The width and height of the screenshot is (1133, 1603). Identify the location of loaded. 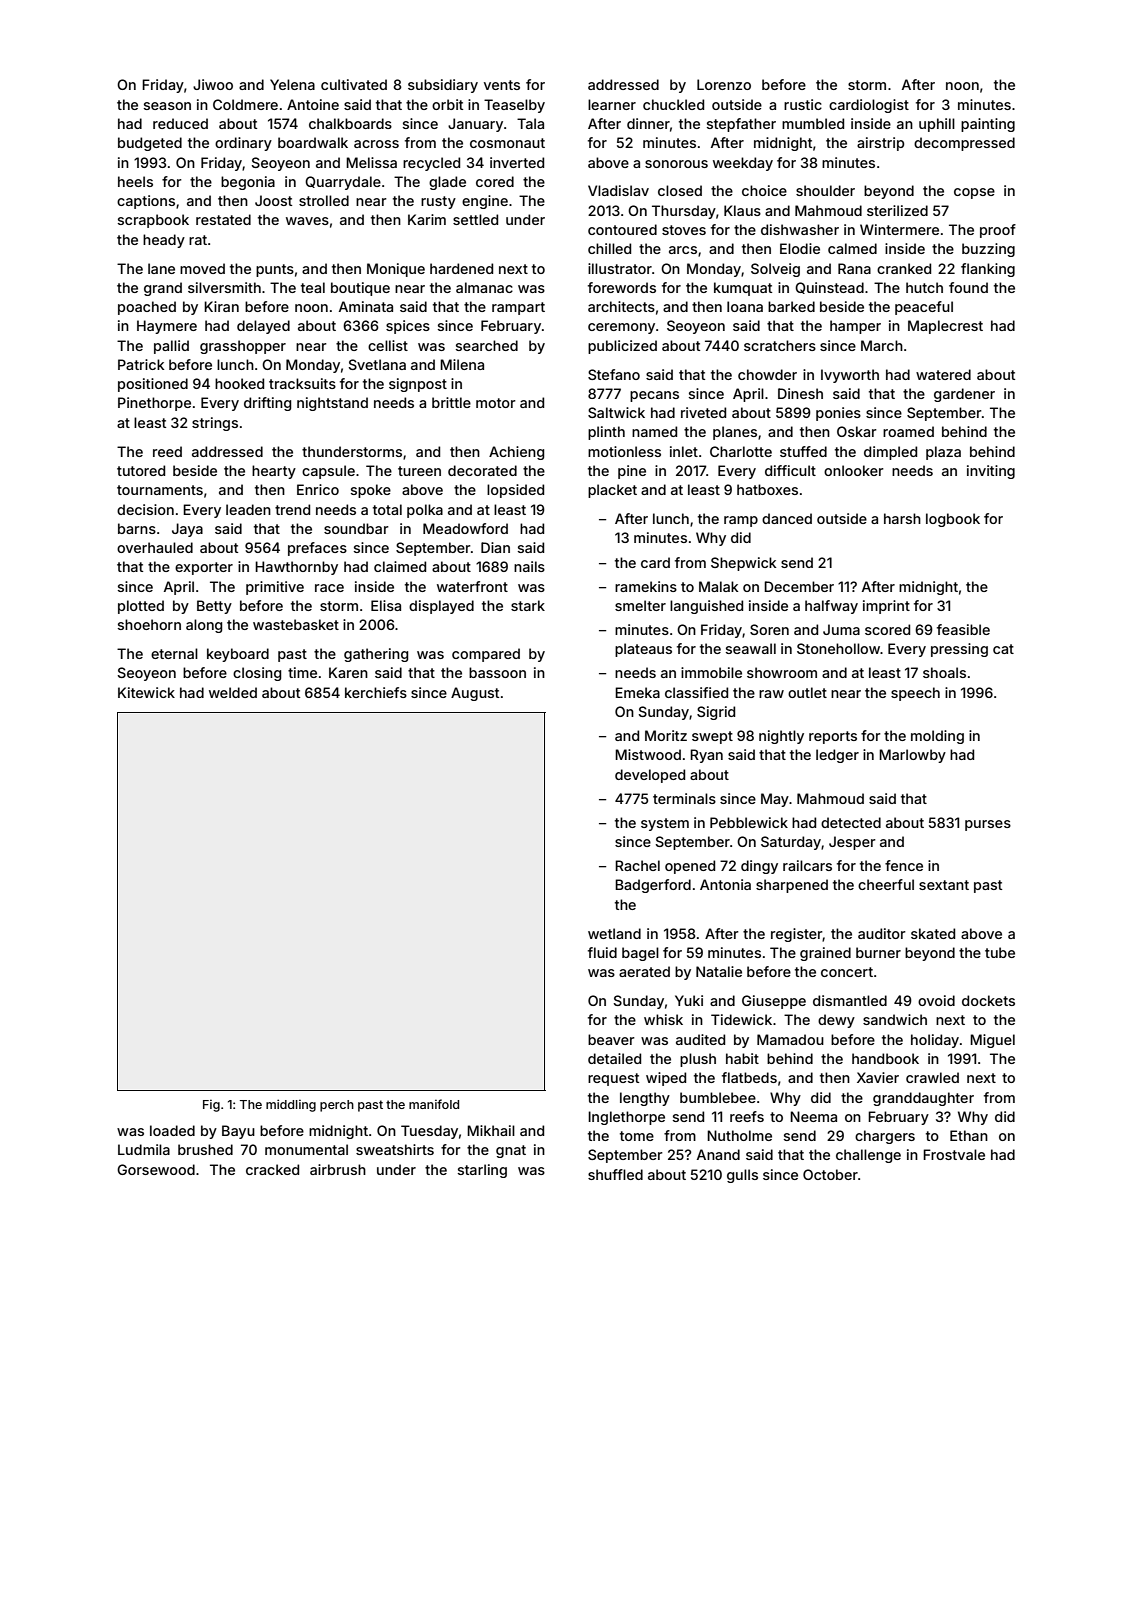
(172, 1130).
